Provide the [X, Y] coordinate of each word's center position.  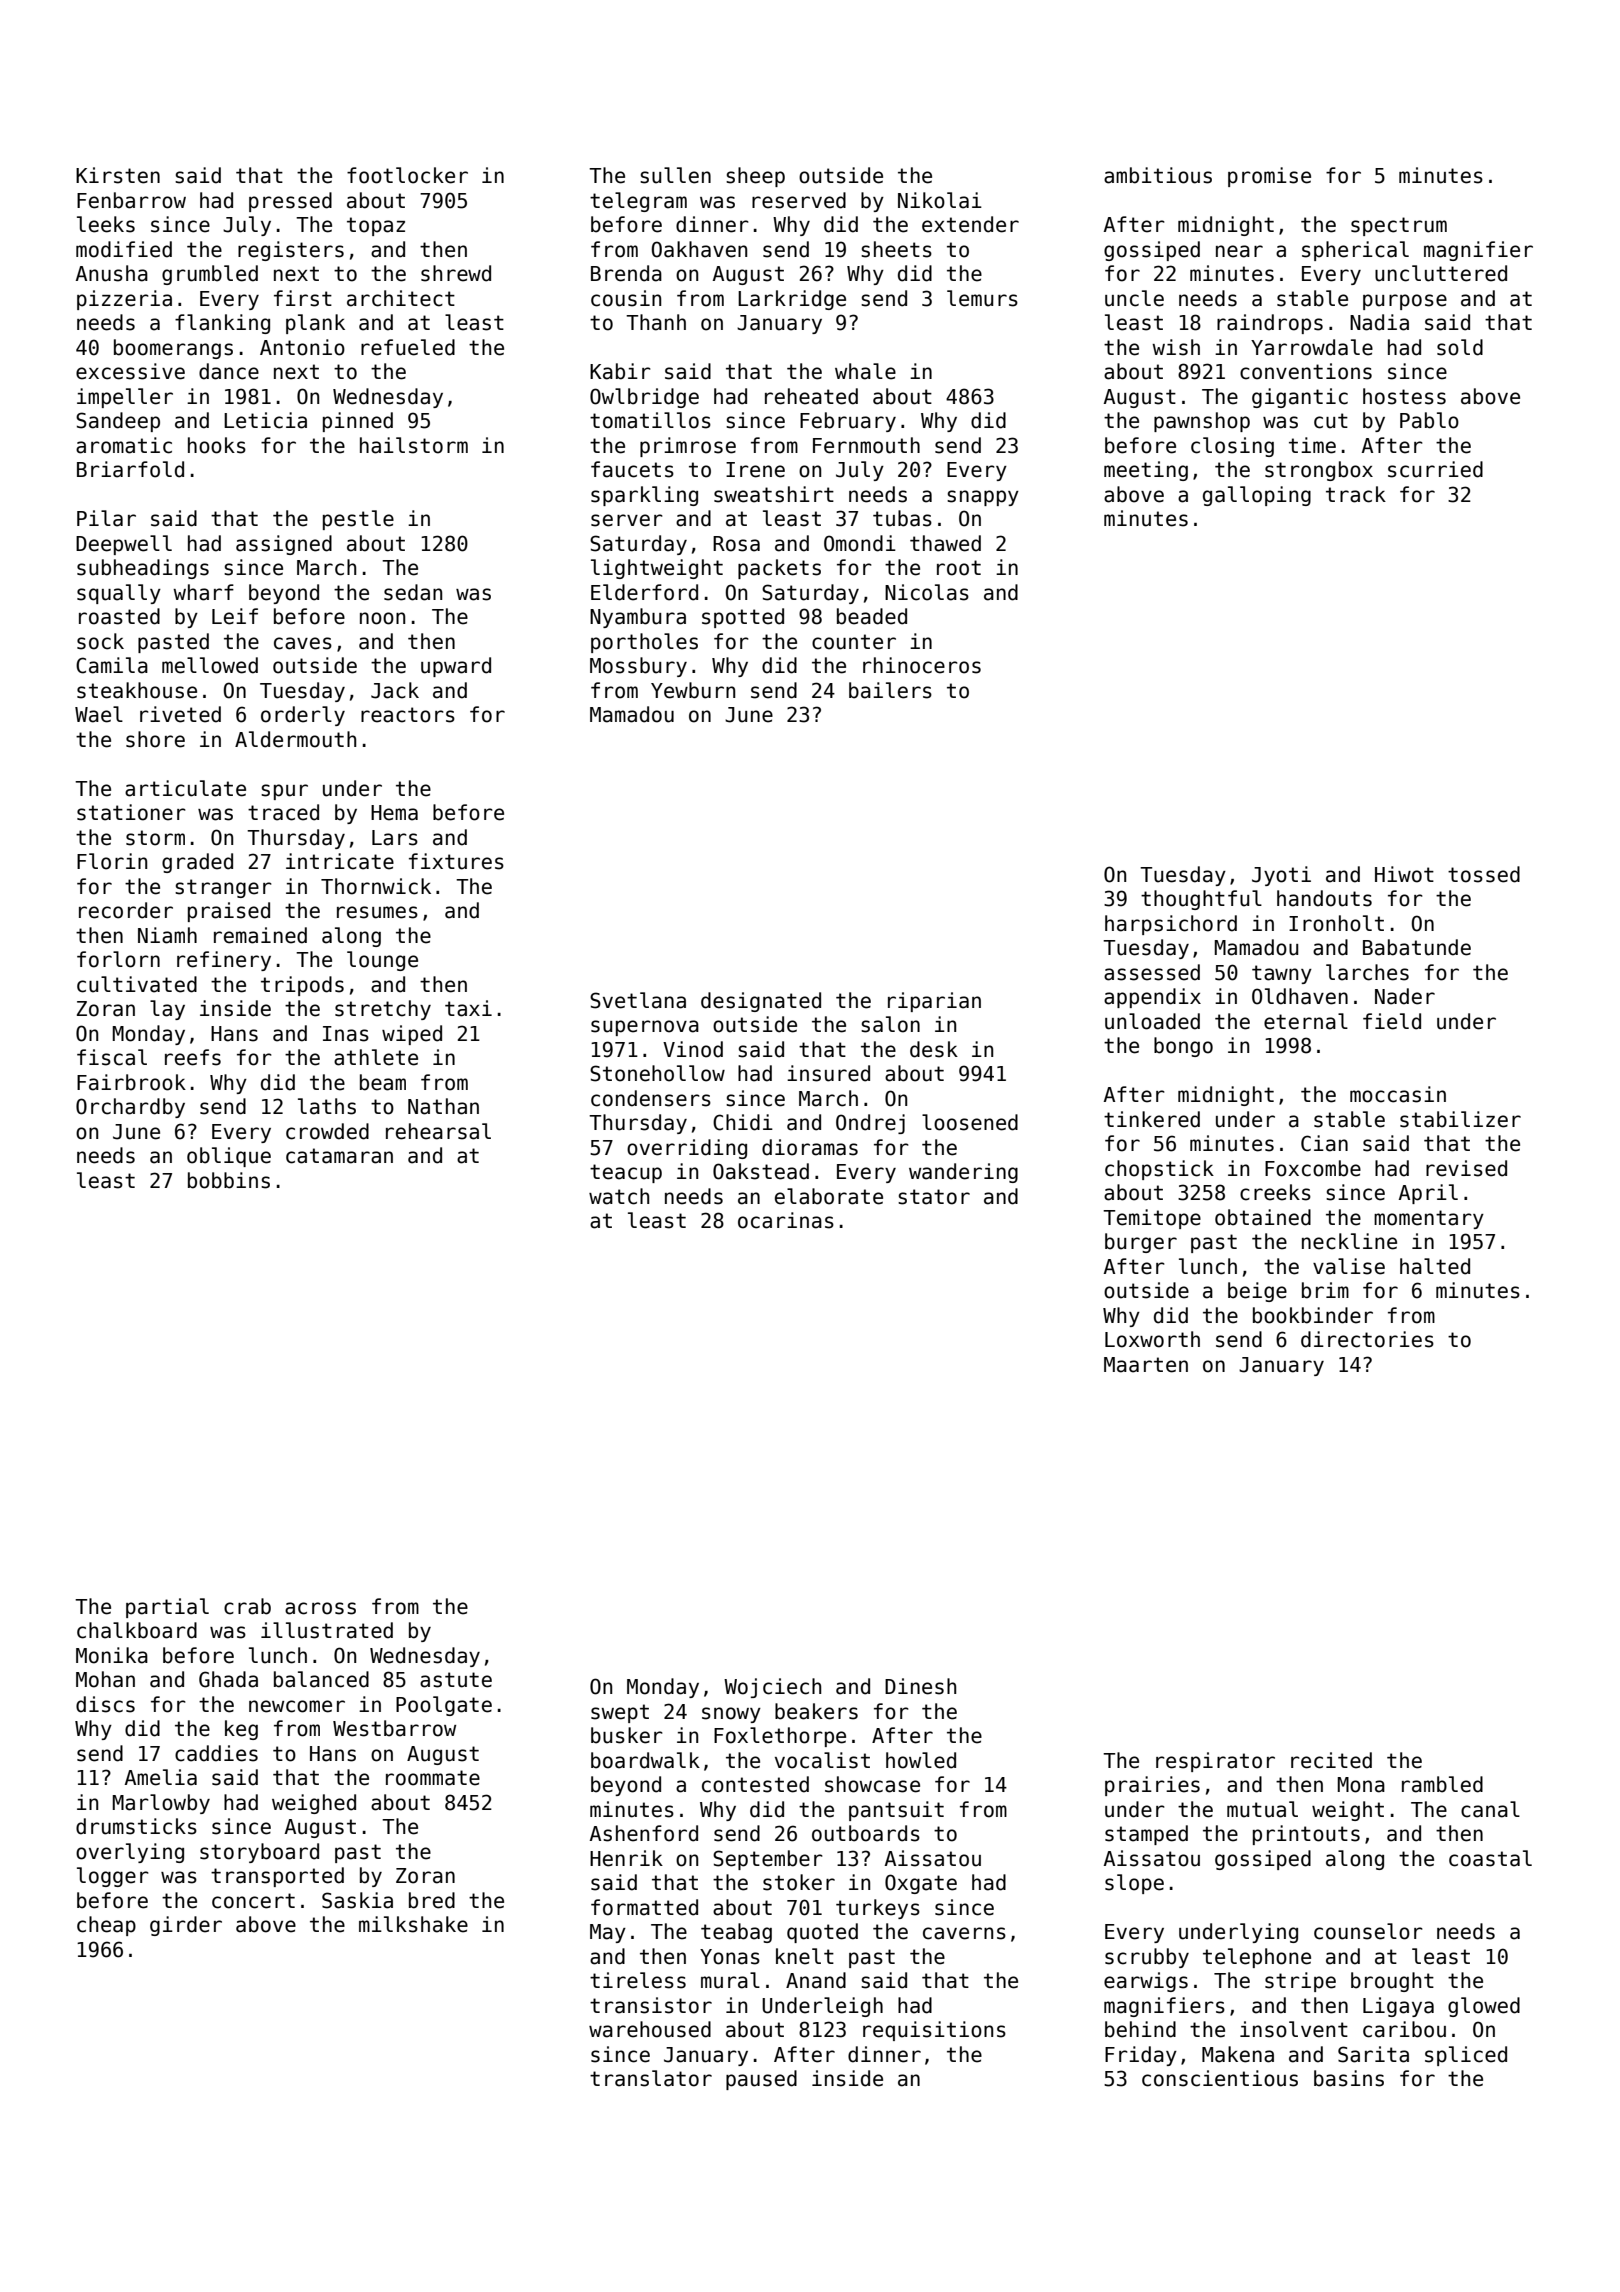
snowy [731, 1715]
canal [1490, 1809]
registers [291, 251]
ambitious [1158, 175]
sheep [755, 177]
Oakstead [761, 1171]
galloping [1257, 496]
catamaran [339, 1156]
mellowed [210, 665]
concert [253, 1901]
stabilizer [1460, 1119]
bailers [890, 690]
